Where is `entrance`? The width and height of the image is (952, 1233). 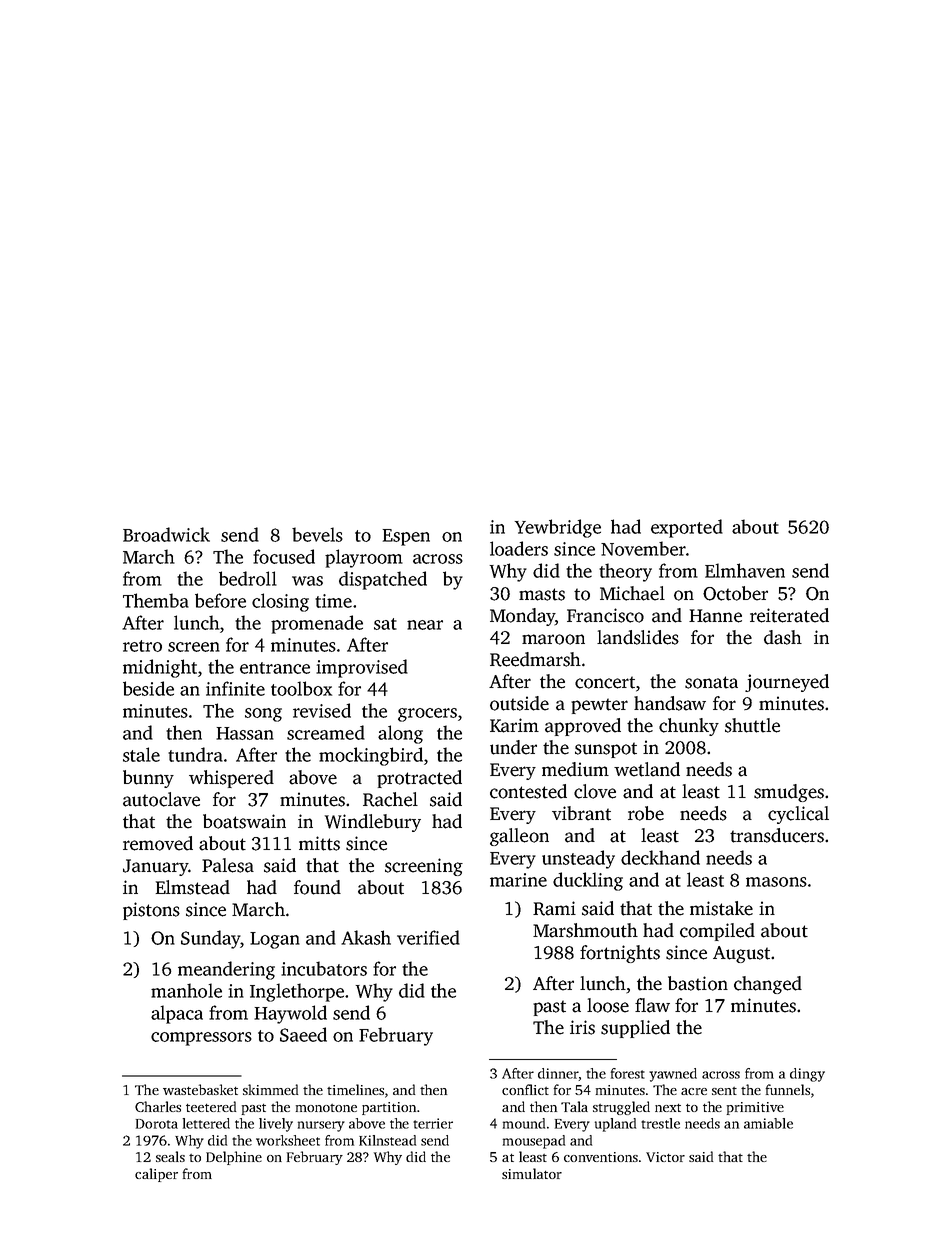 entrance is located at coordinates (275, 668).
